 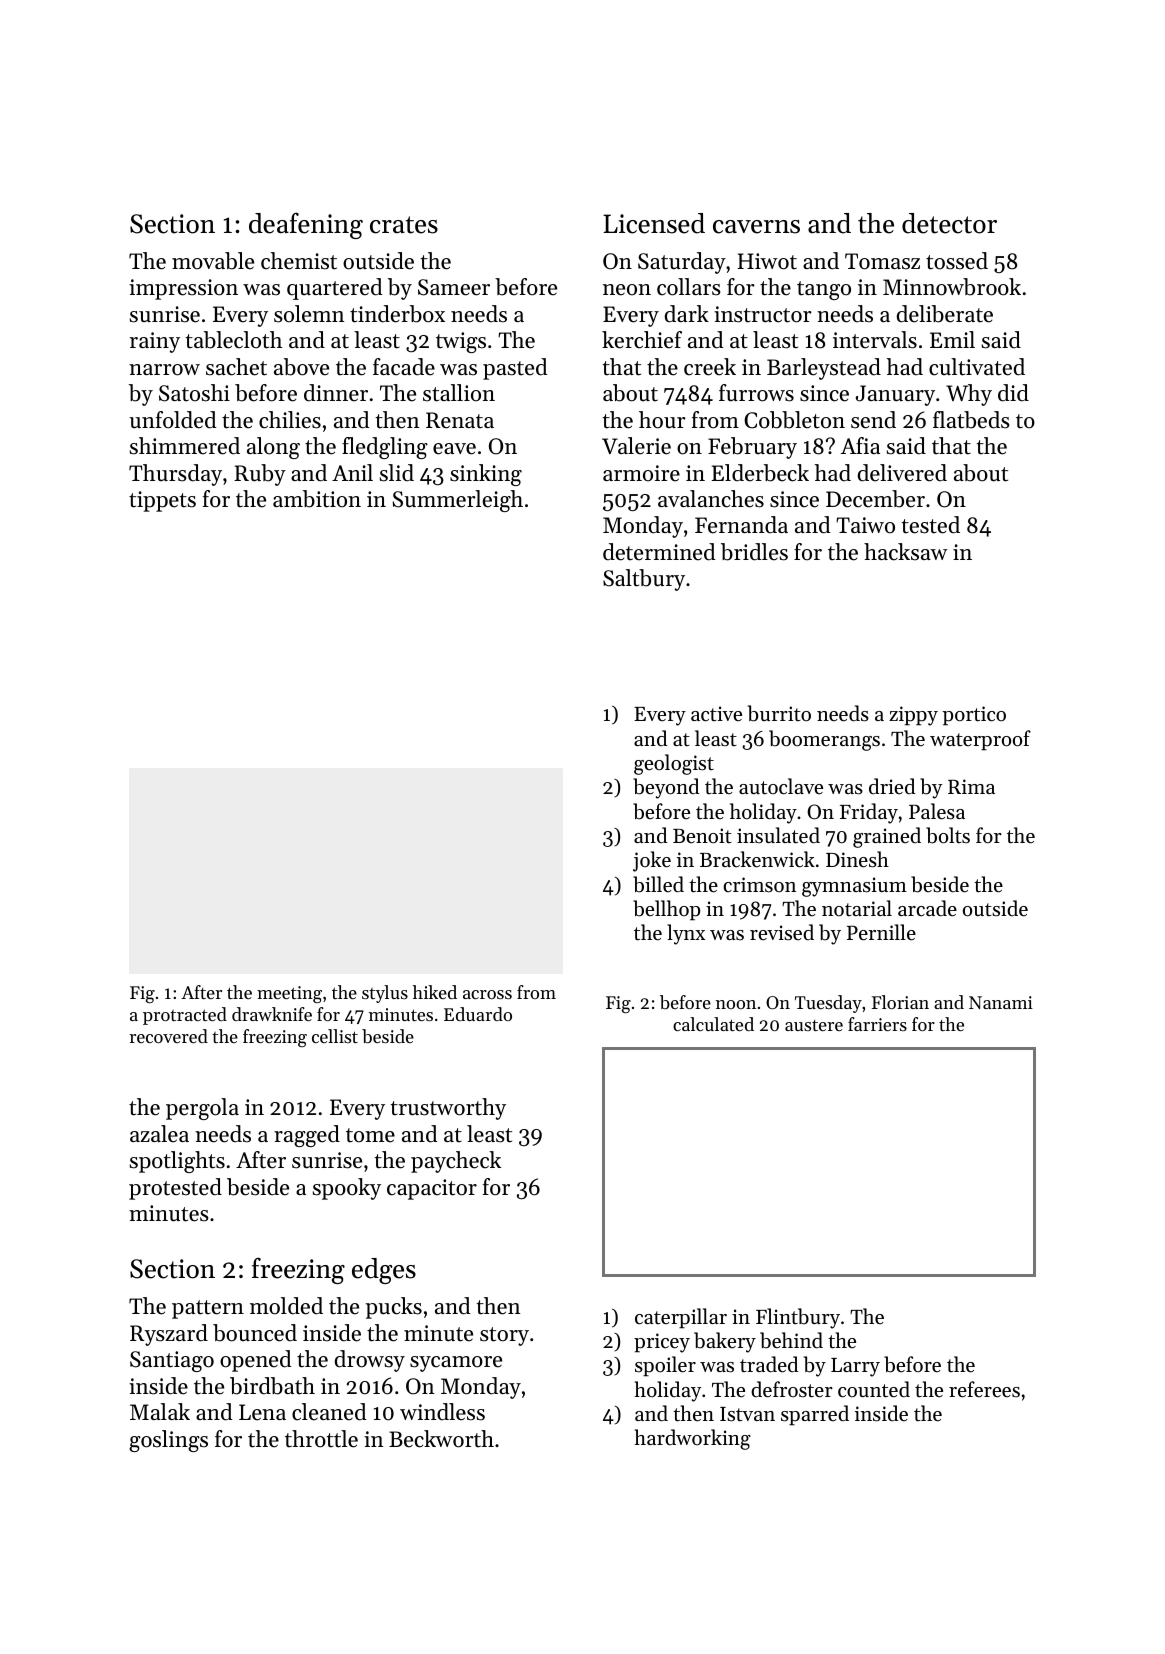 I want to click on Saltbury, so click(x=644, y=580).
